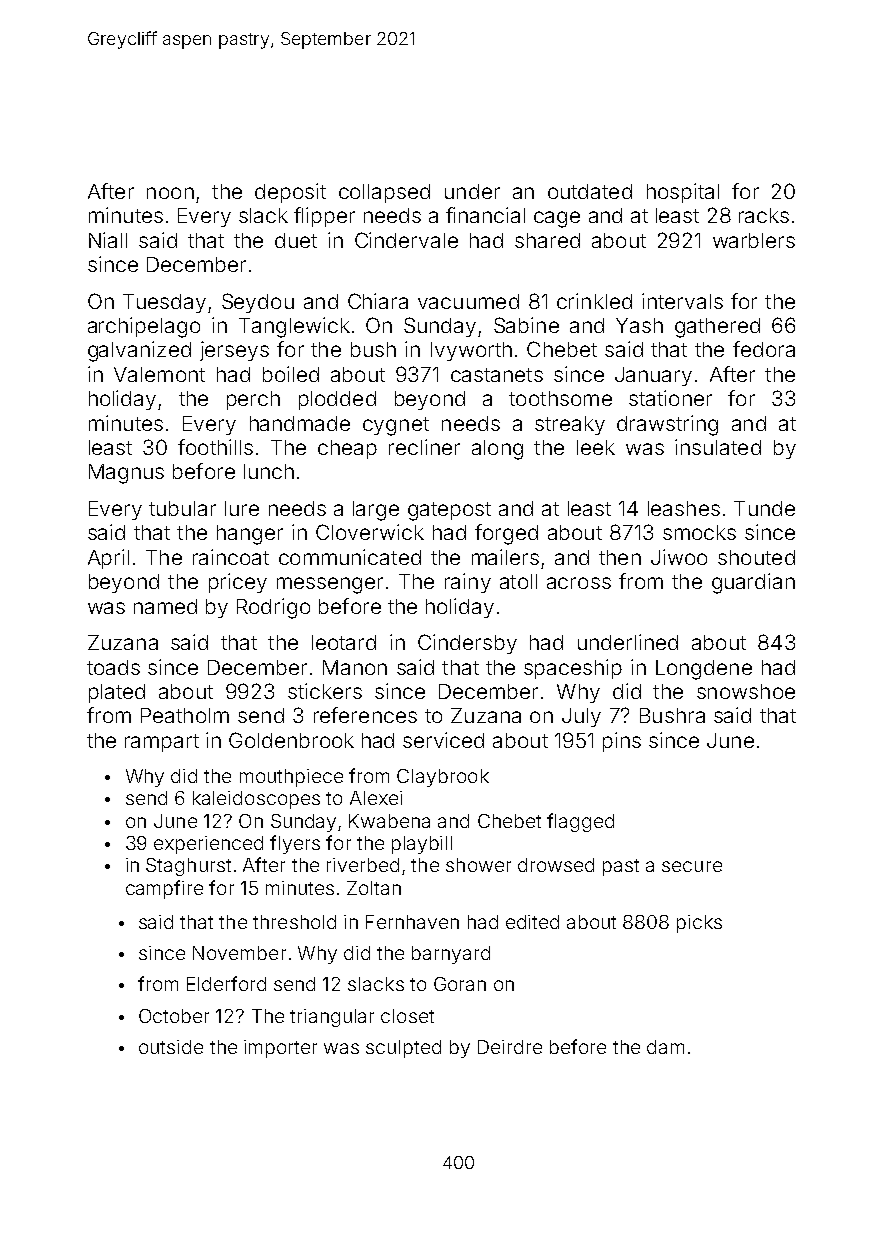 This screenshot has width=883, height=1252. I want to click on Elderford, so click(226, 983).
